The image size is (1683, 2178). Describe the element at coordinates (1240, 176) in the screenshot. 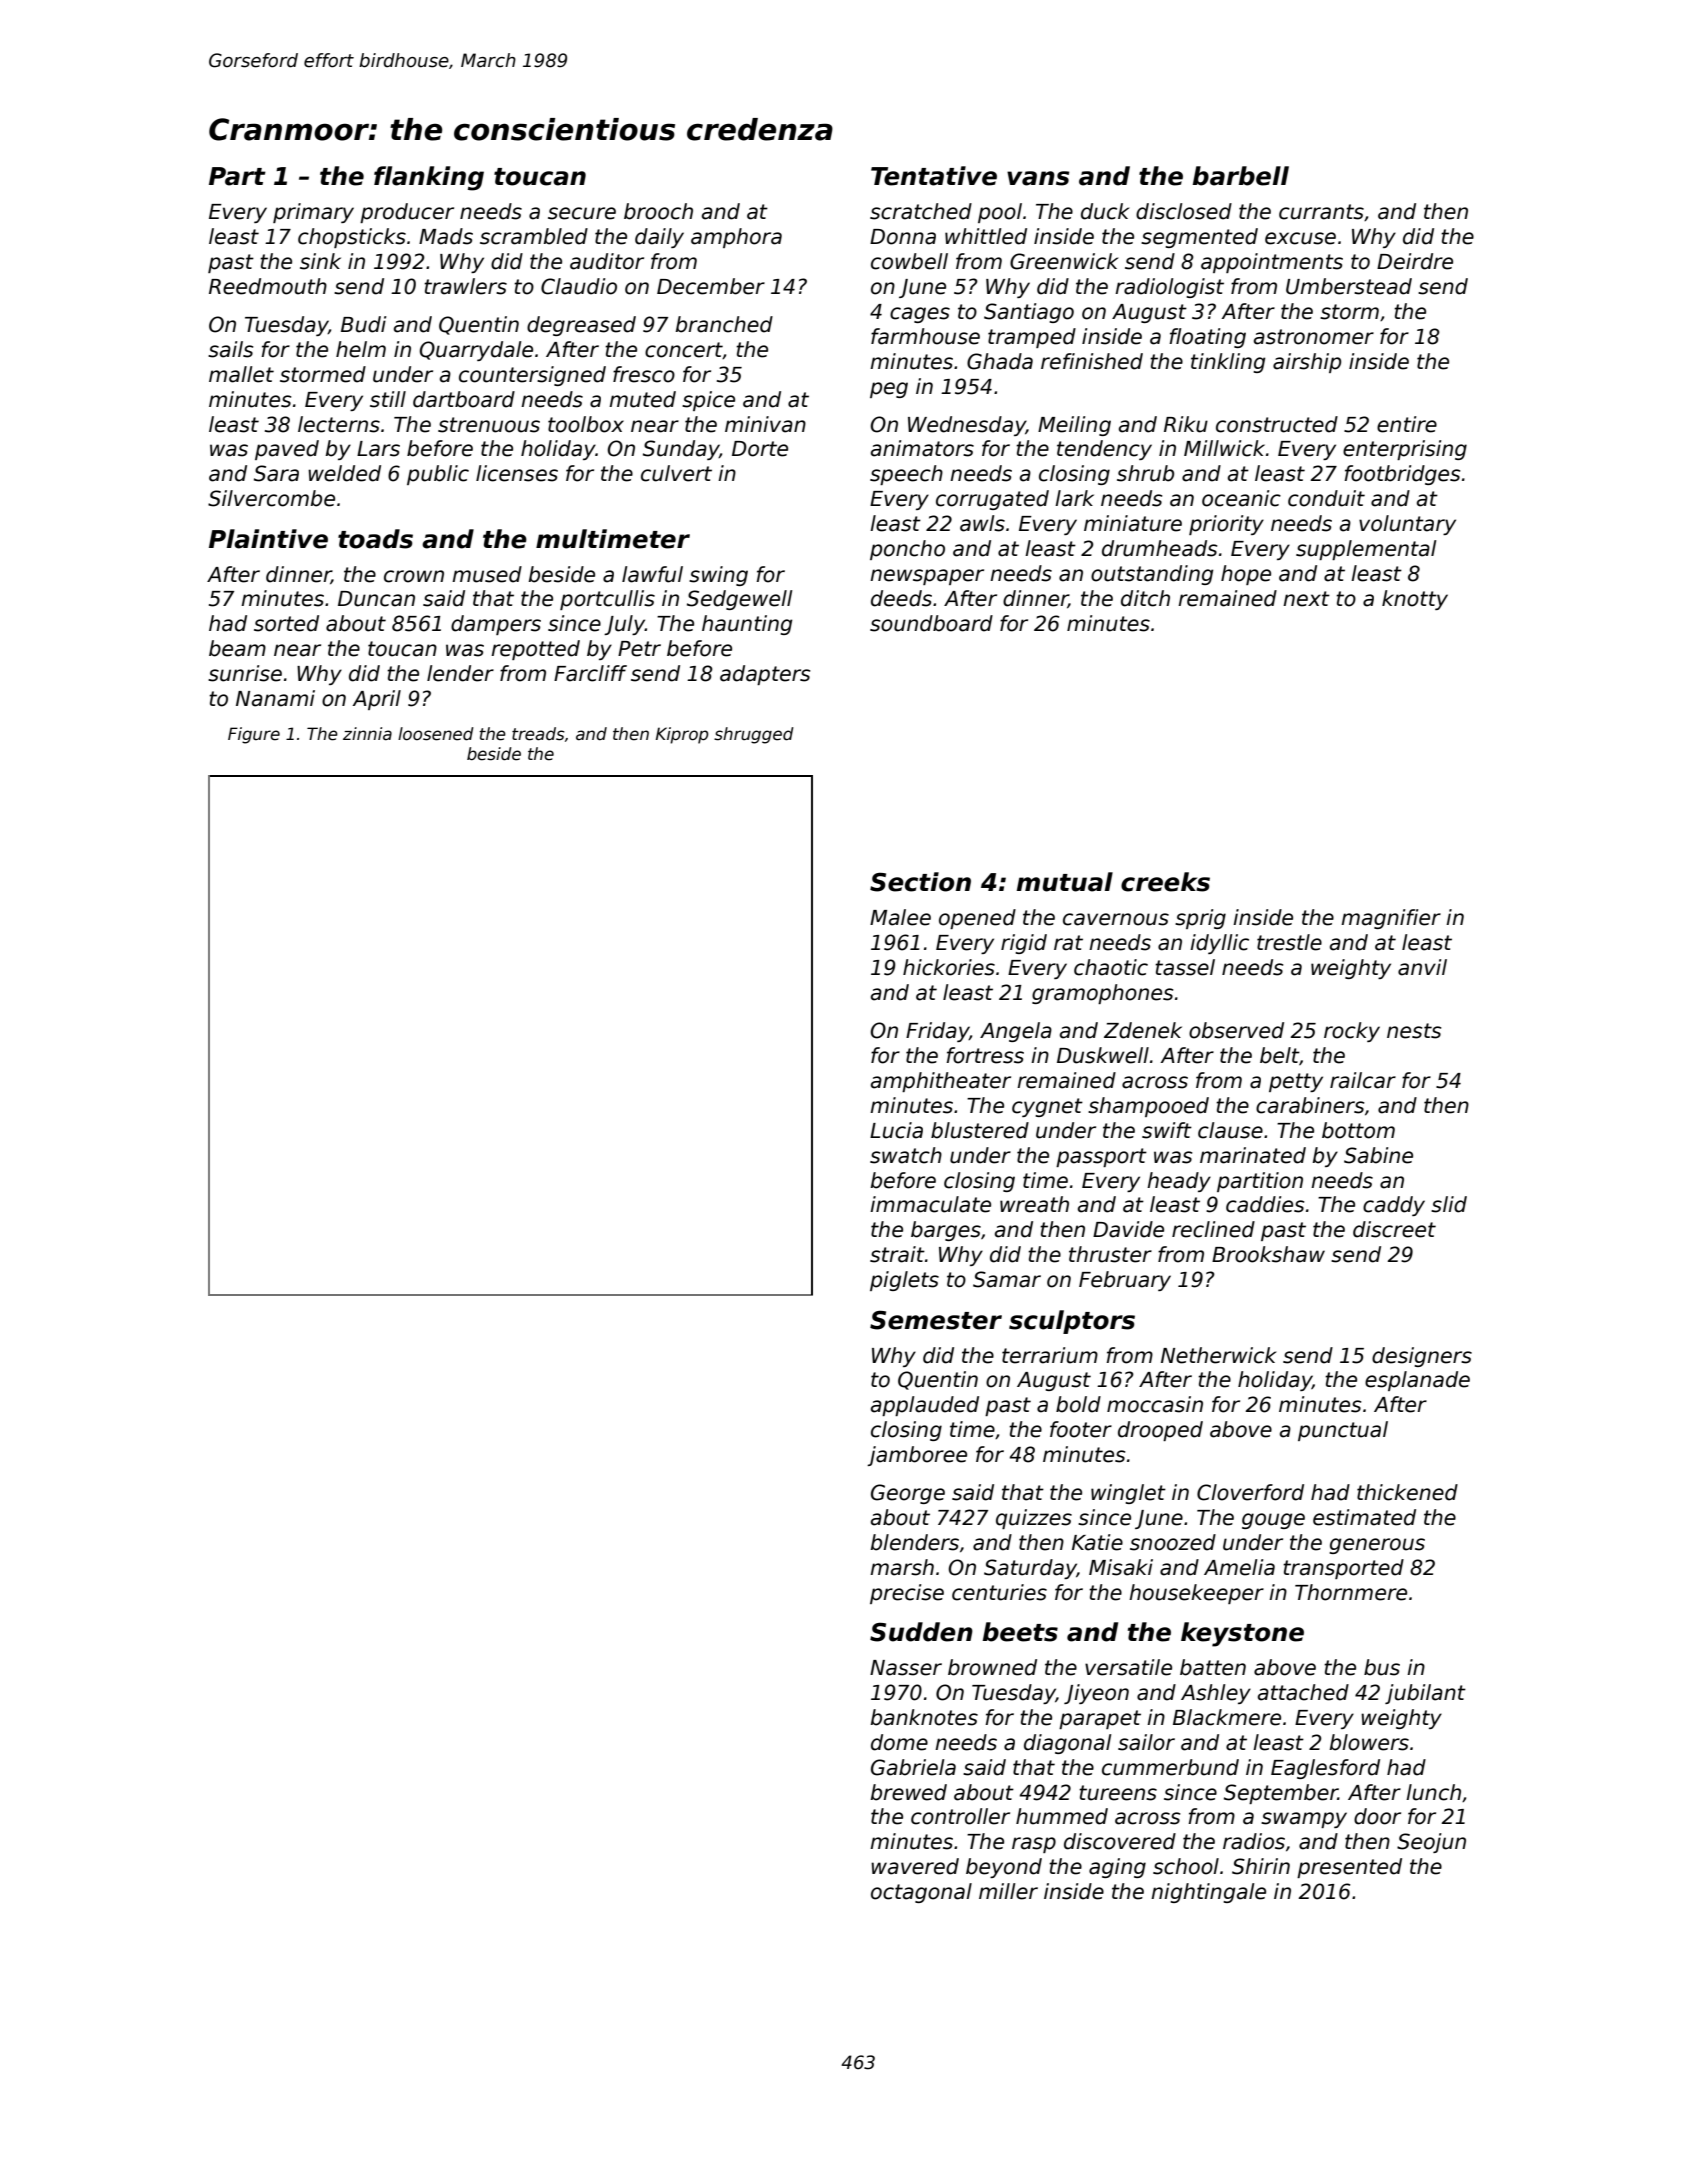

I see `barbell` at that location.
